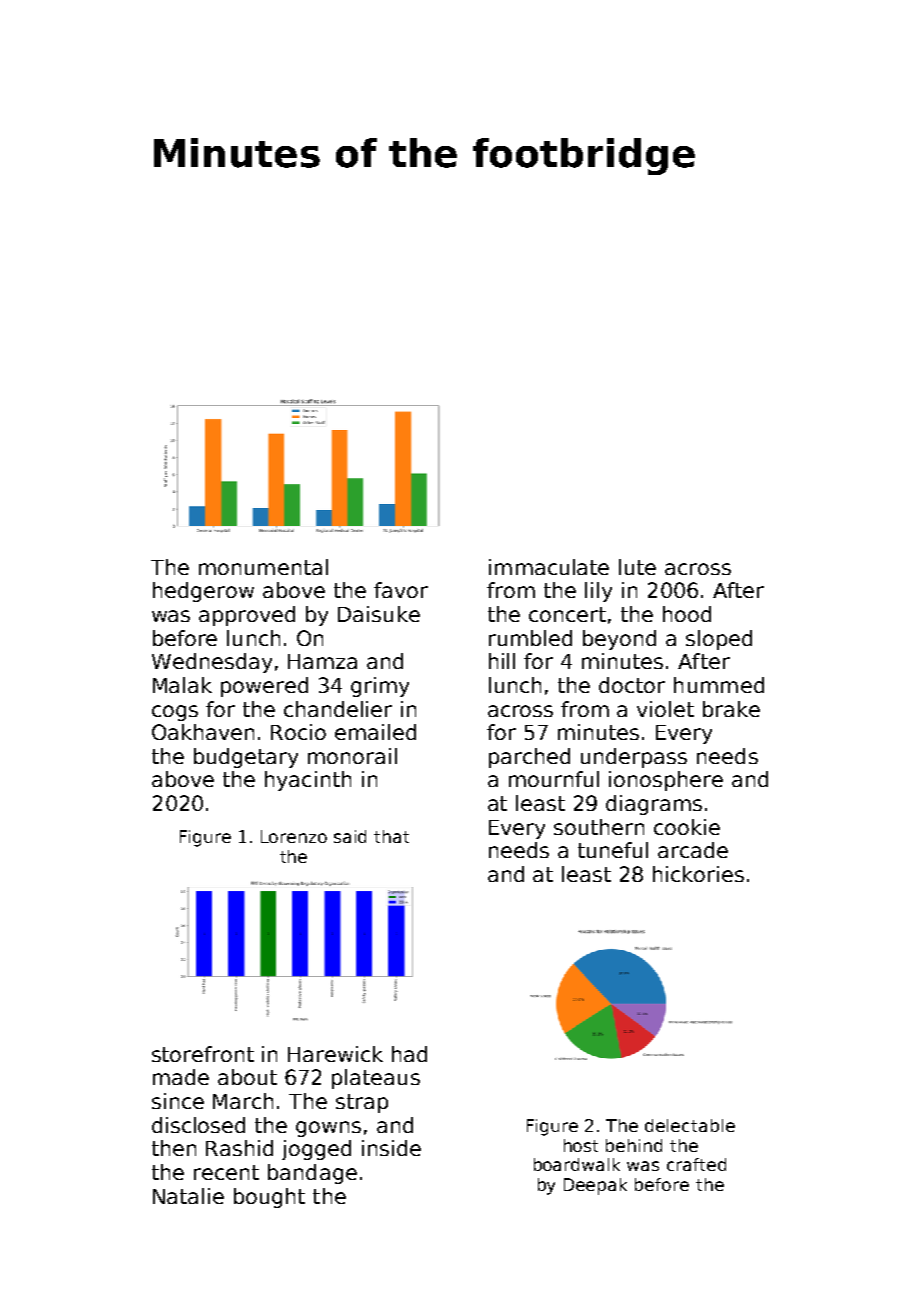 This screenshot has height=1311, width=924. Describe the element at coordinates (530, 638) in the screenshot. I see `rumbled` at that location.
